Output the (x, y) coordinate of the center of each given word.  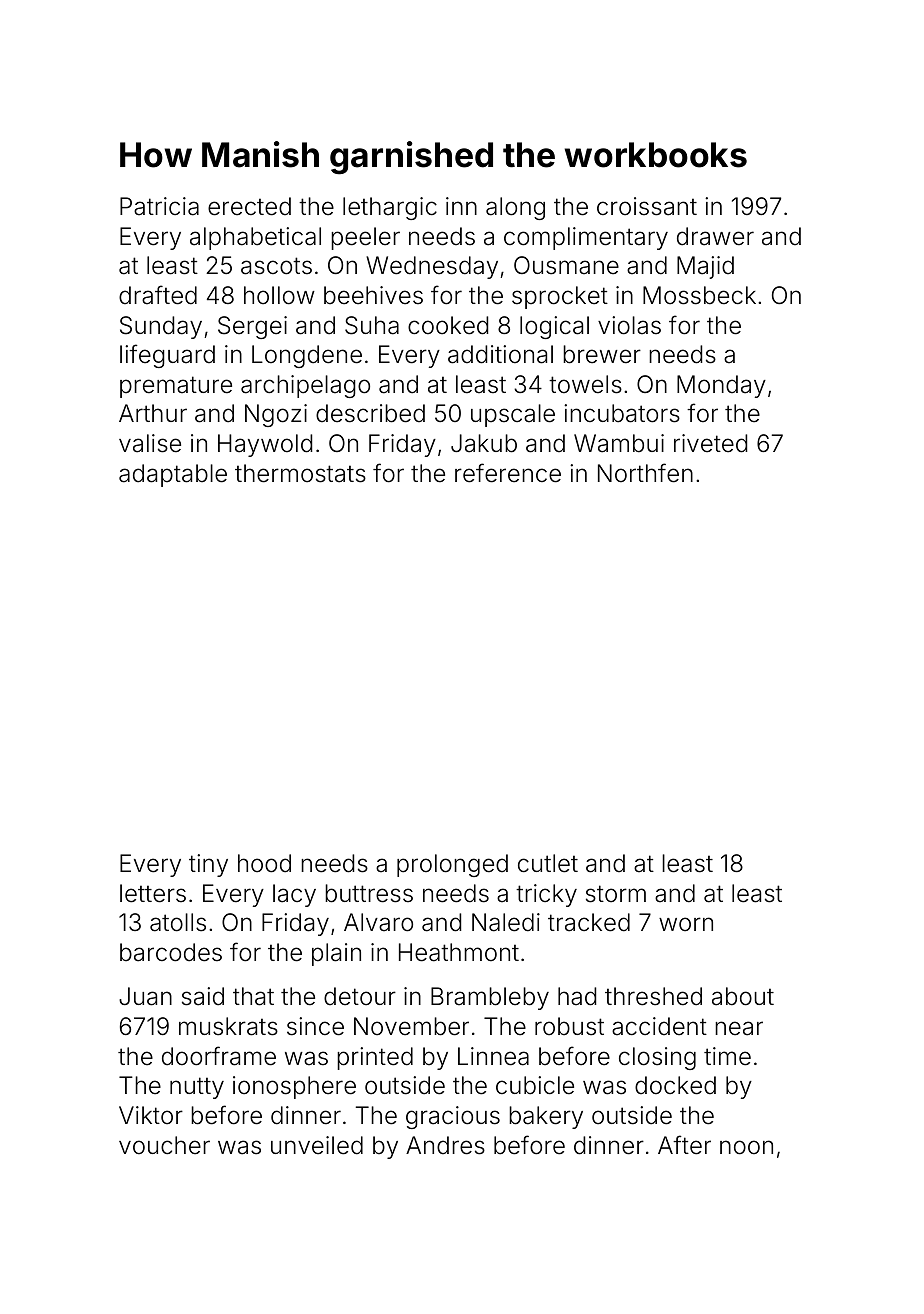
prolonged (452, 865)
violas (629, 325)
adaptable (173, 475)
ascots (276, 266)
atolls (178, 922)
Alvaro (378, 922)
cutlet (548, 863)
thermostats (300, 473)
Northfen (645, 473)
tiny (208, 865)
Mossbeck (699, 295)
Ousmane (566, 265)
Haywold (265, 445)
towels (585, 384)
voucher (164, 1145)
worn (686, 924)
